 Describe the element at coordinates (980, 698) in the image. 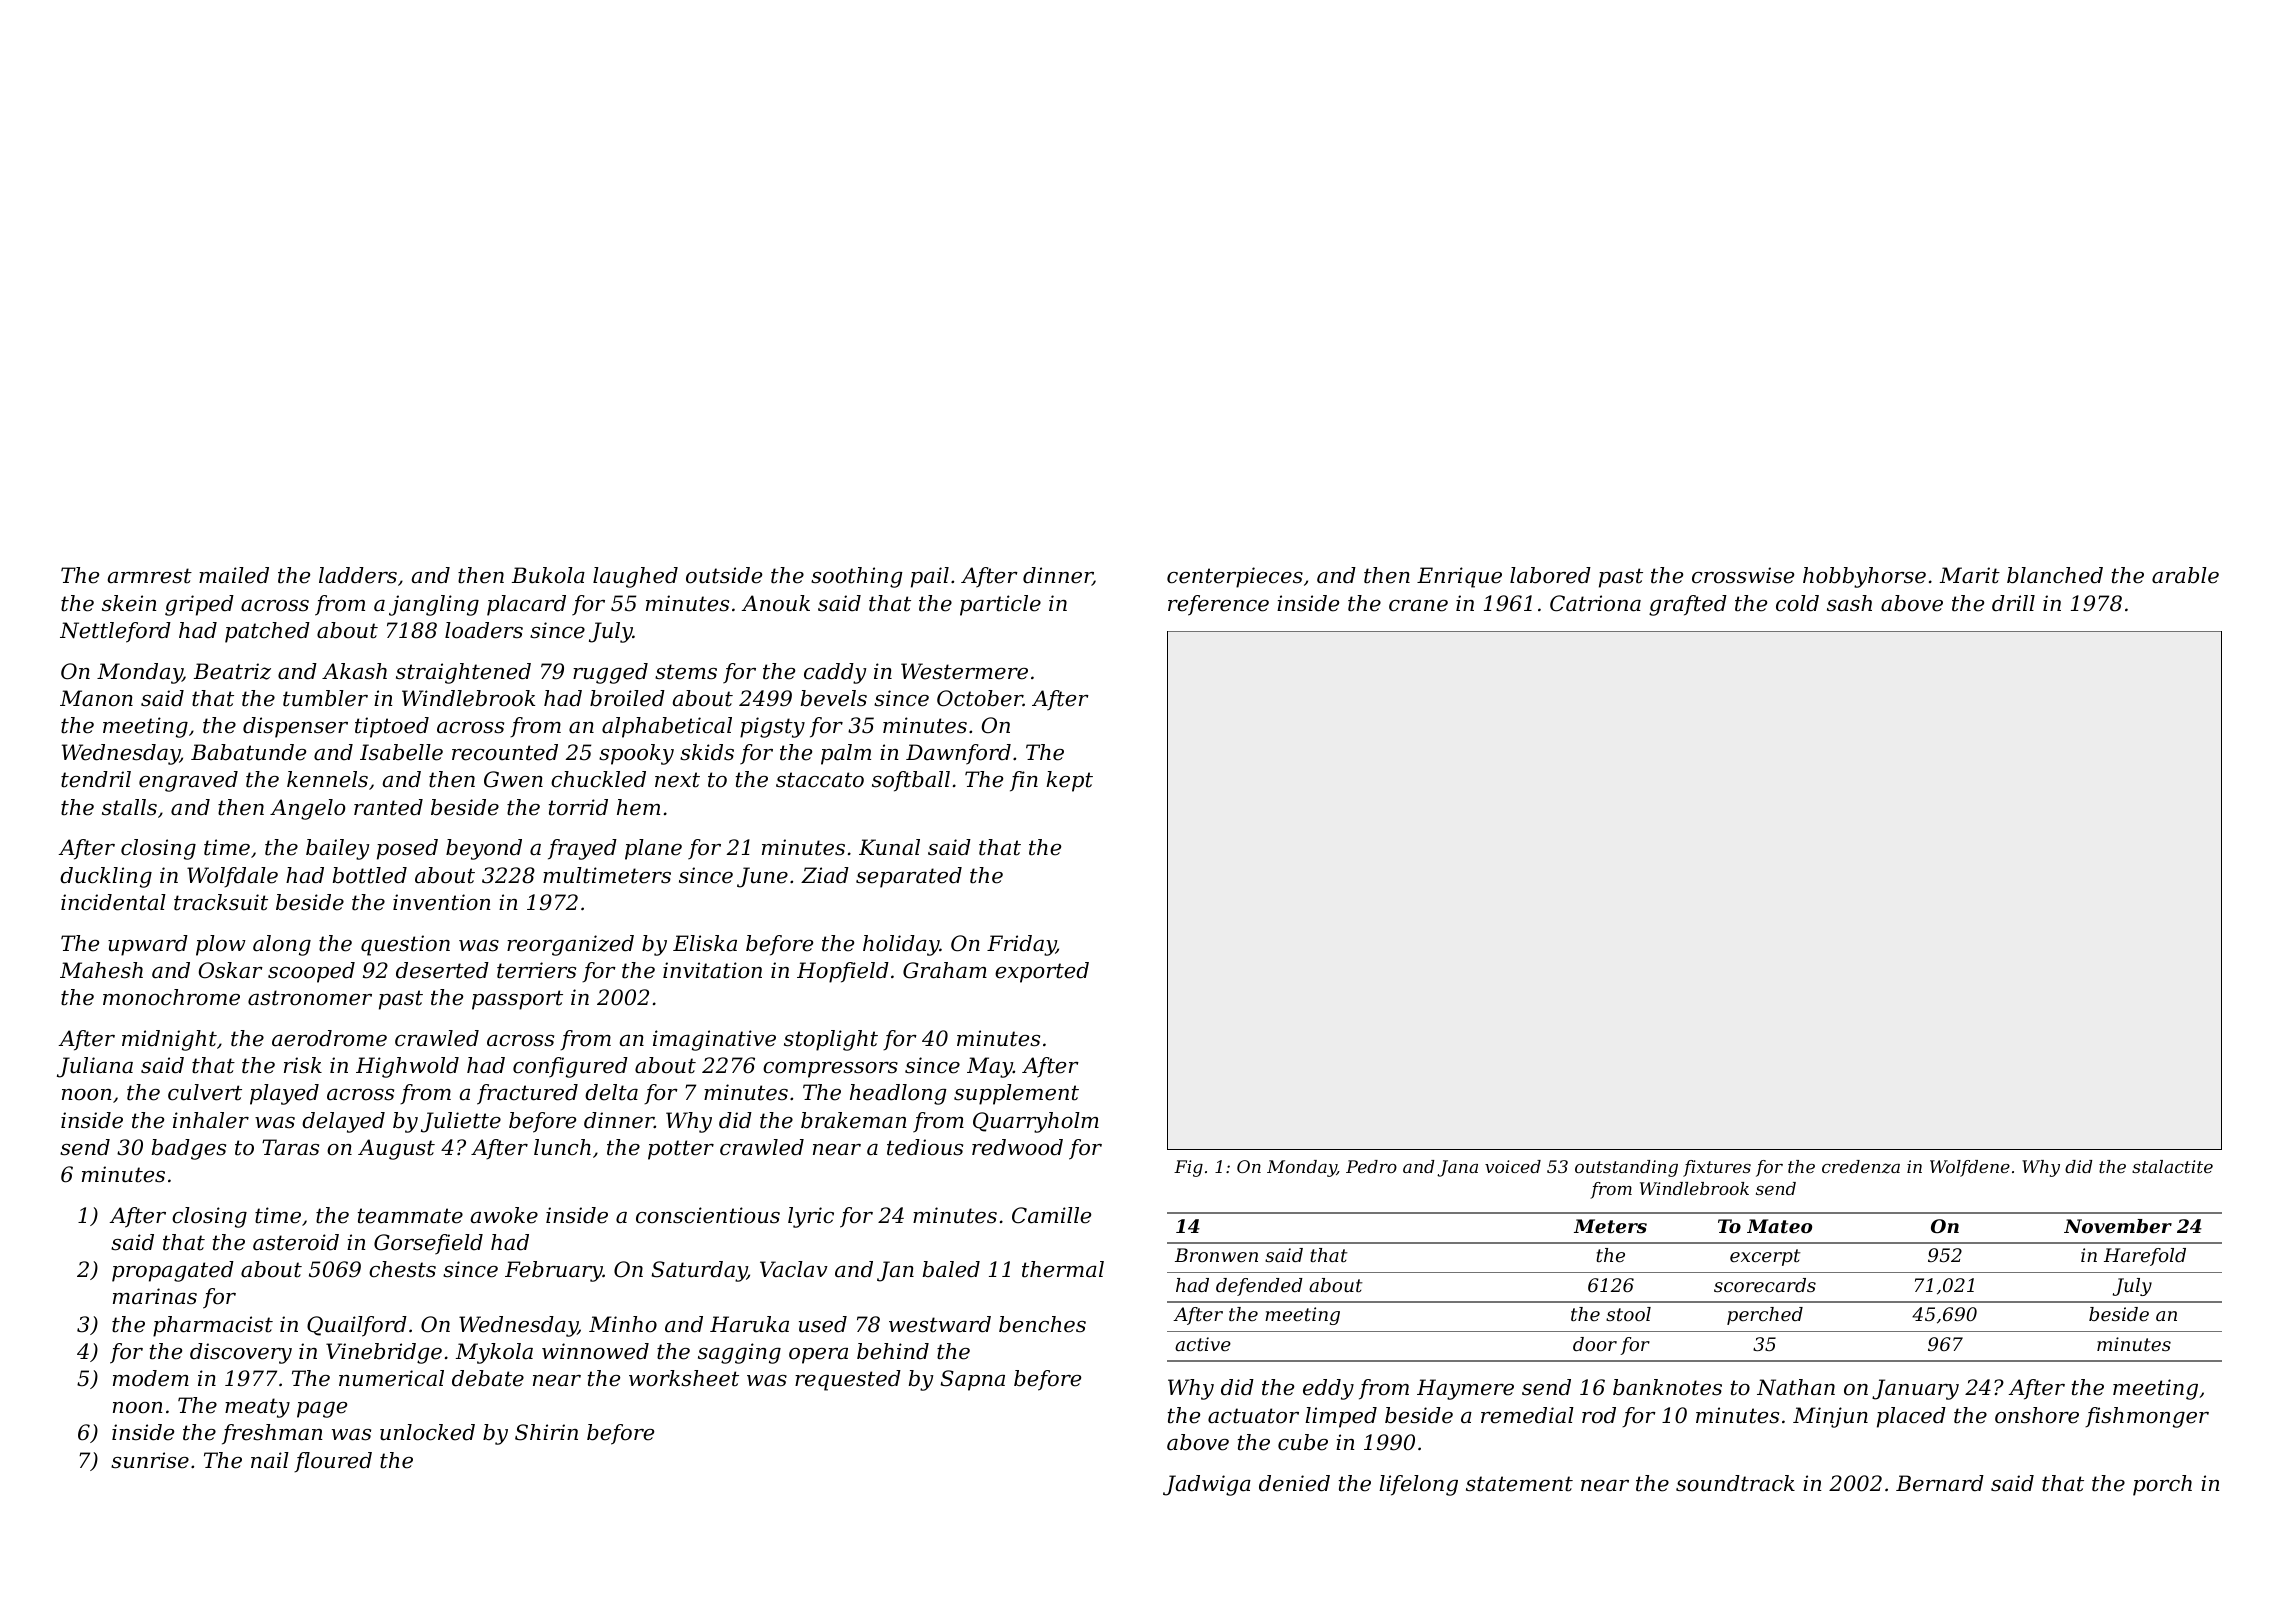

I see `October` at that location.
